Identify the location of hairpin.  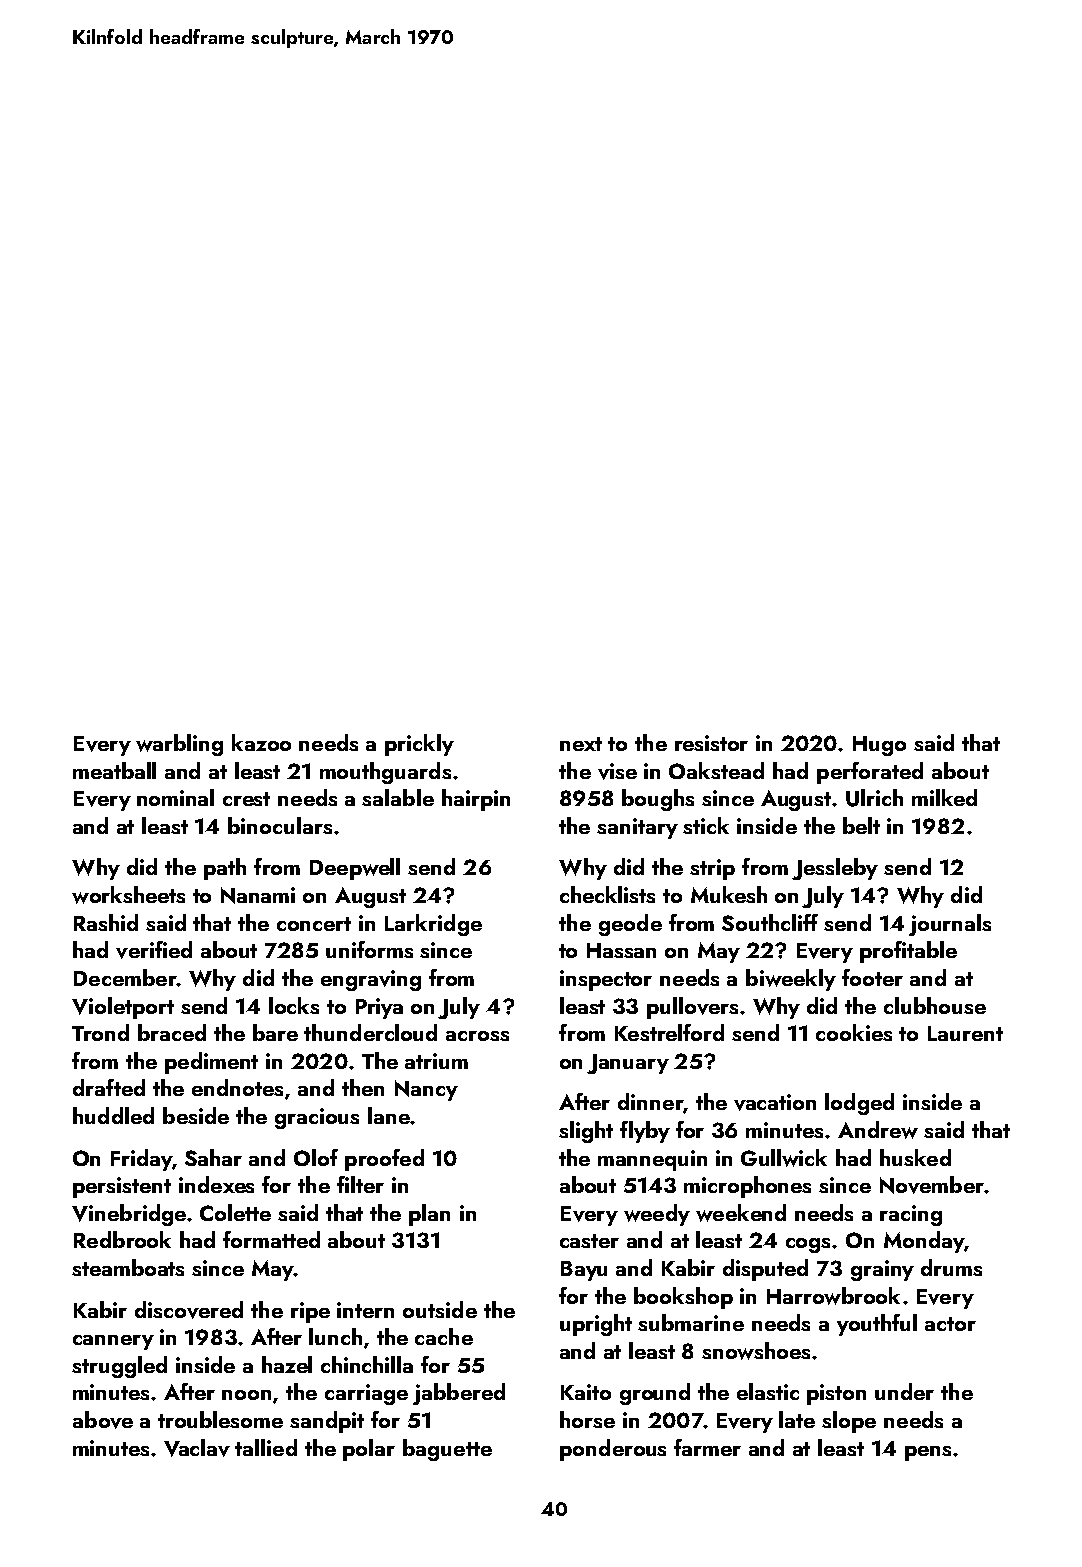
(476, 800).
